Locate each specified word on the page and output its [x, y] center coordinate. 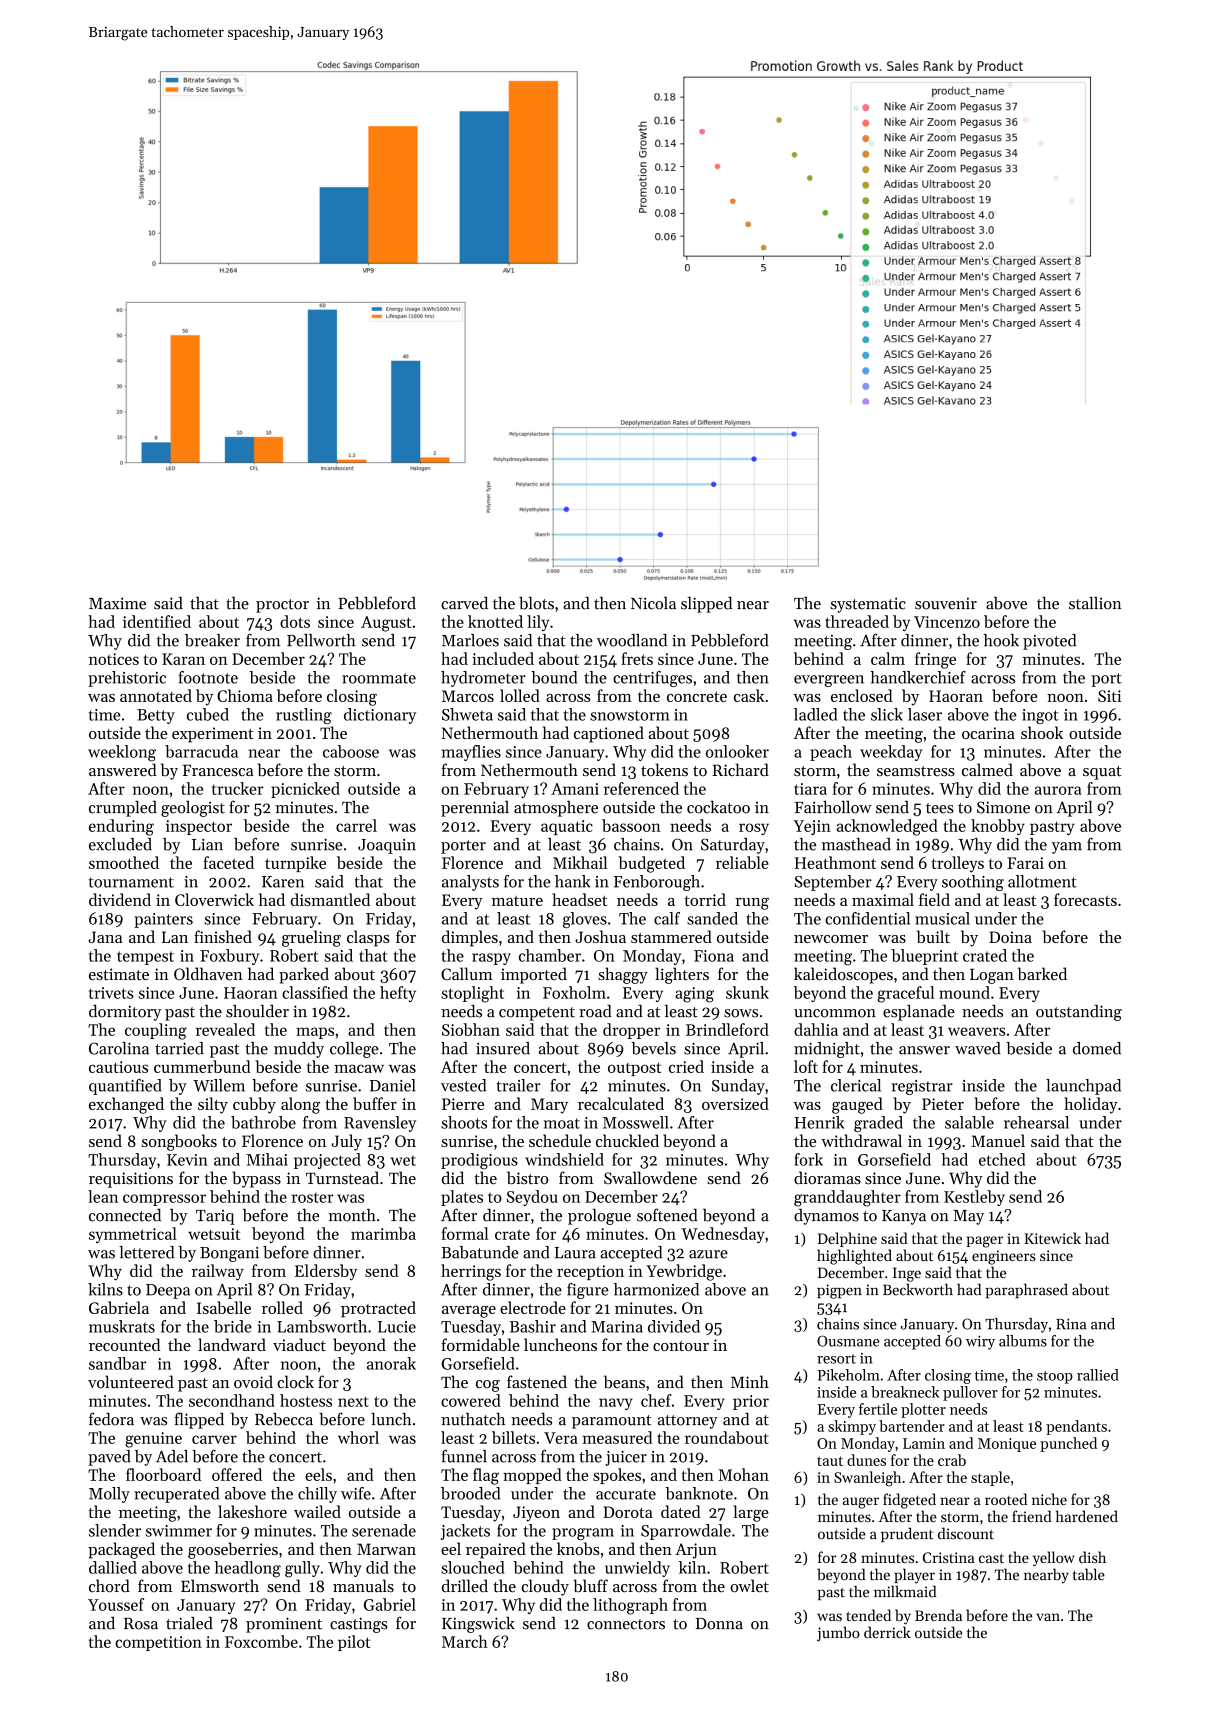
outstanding [1079, 1013]
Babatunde [480, 1252]
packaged [121, 1550]
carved [464, 603]
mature [517, 901]
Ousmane [848, 1341]
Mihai [267, 1159]
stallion [1095, 603]
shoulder [257, 1011]
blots [536, 603]
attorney [688, 1422]
